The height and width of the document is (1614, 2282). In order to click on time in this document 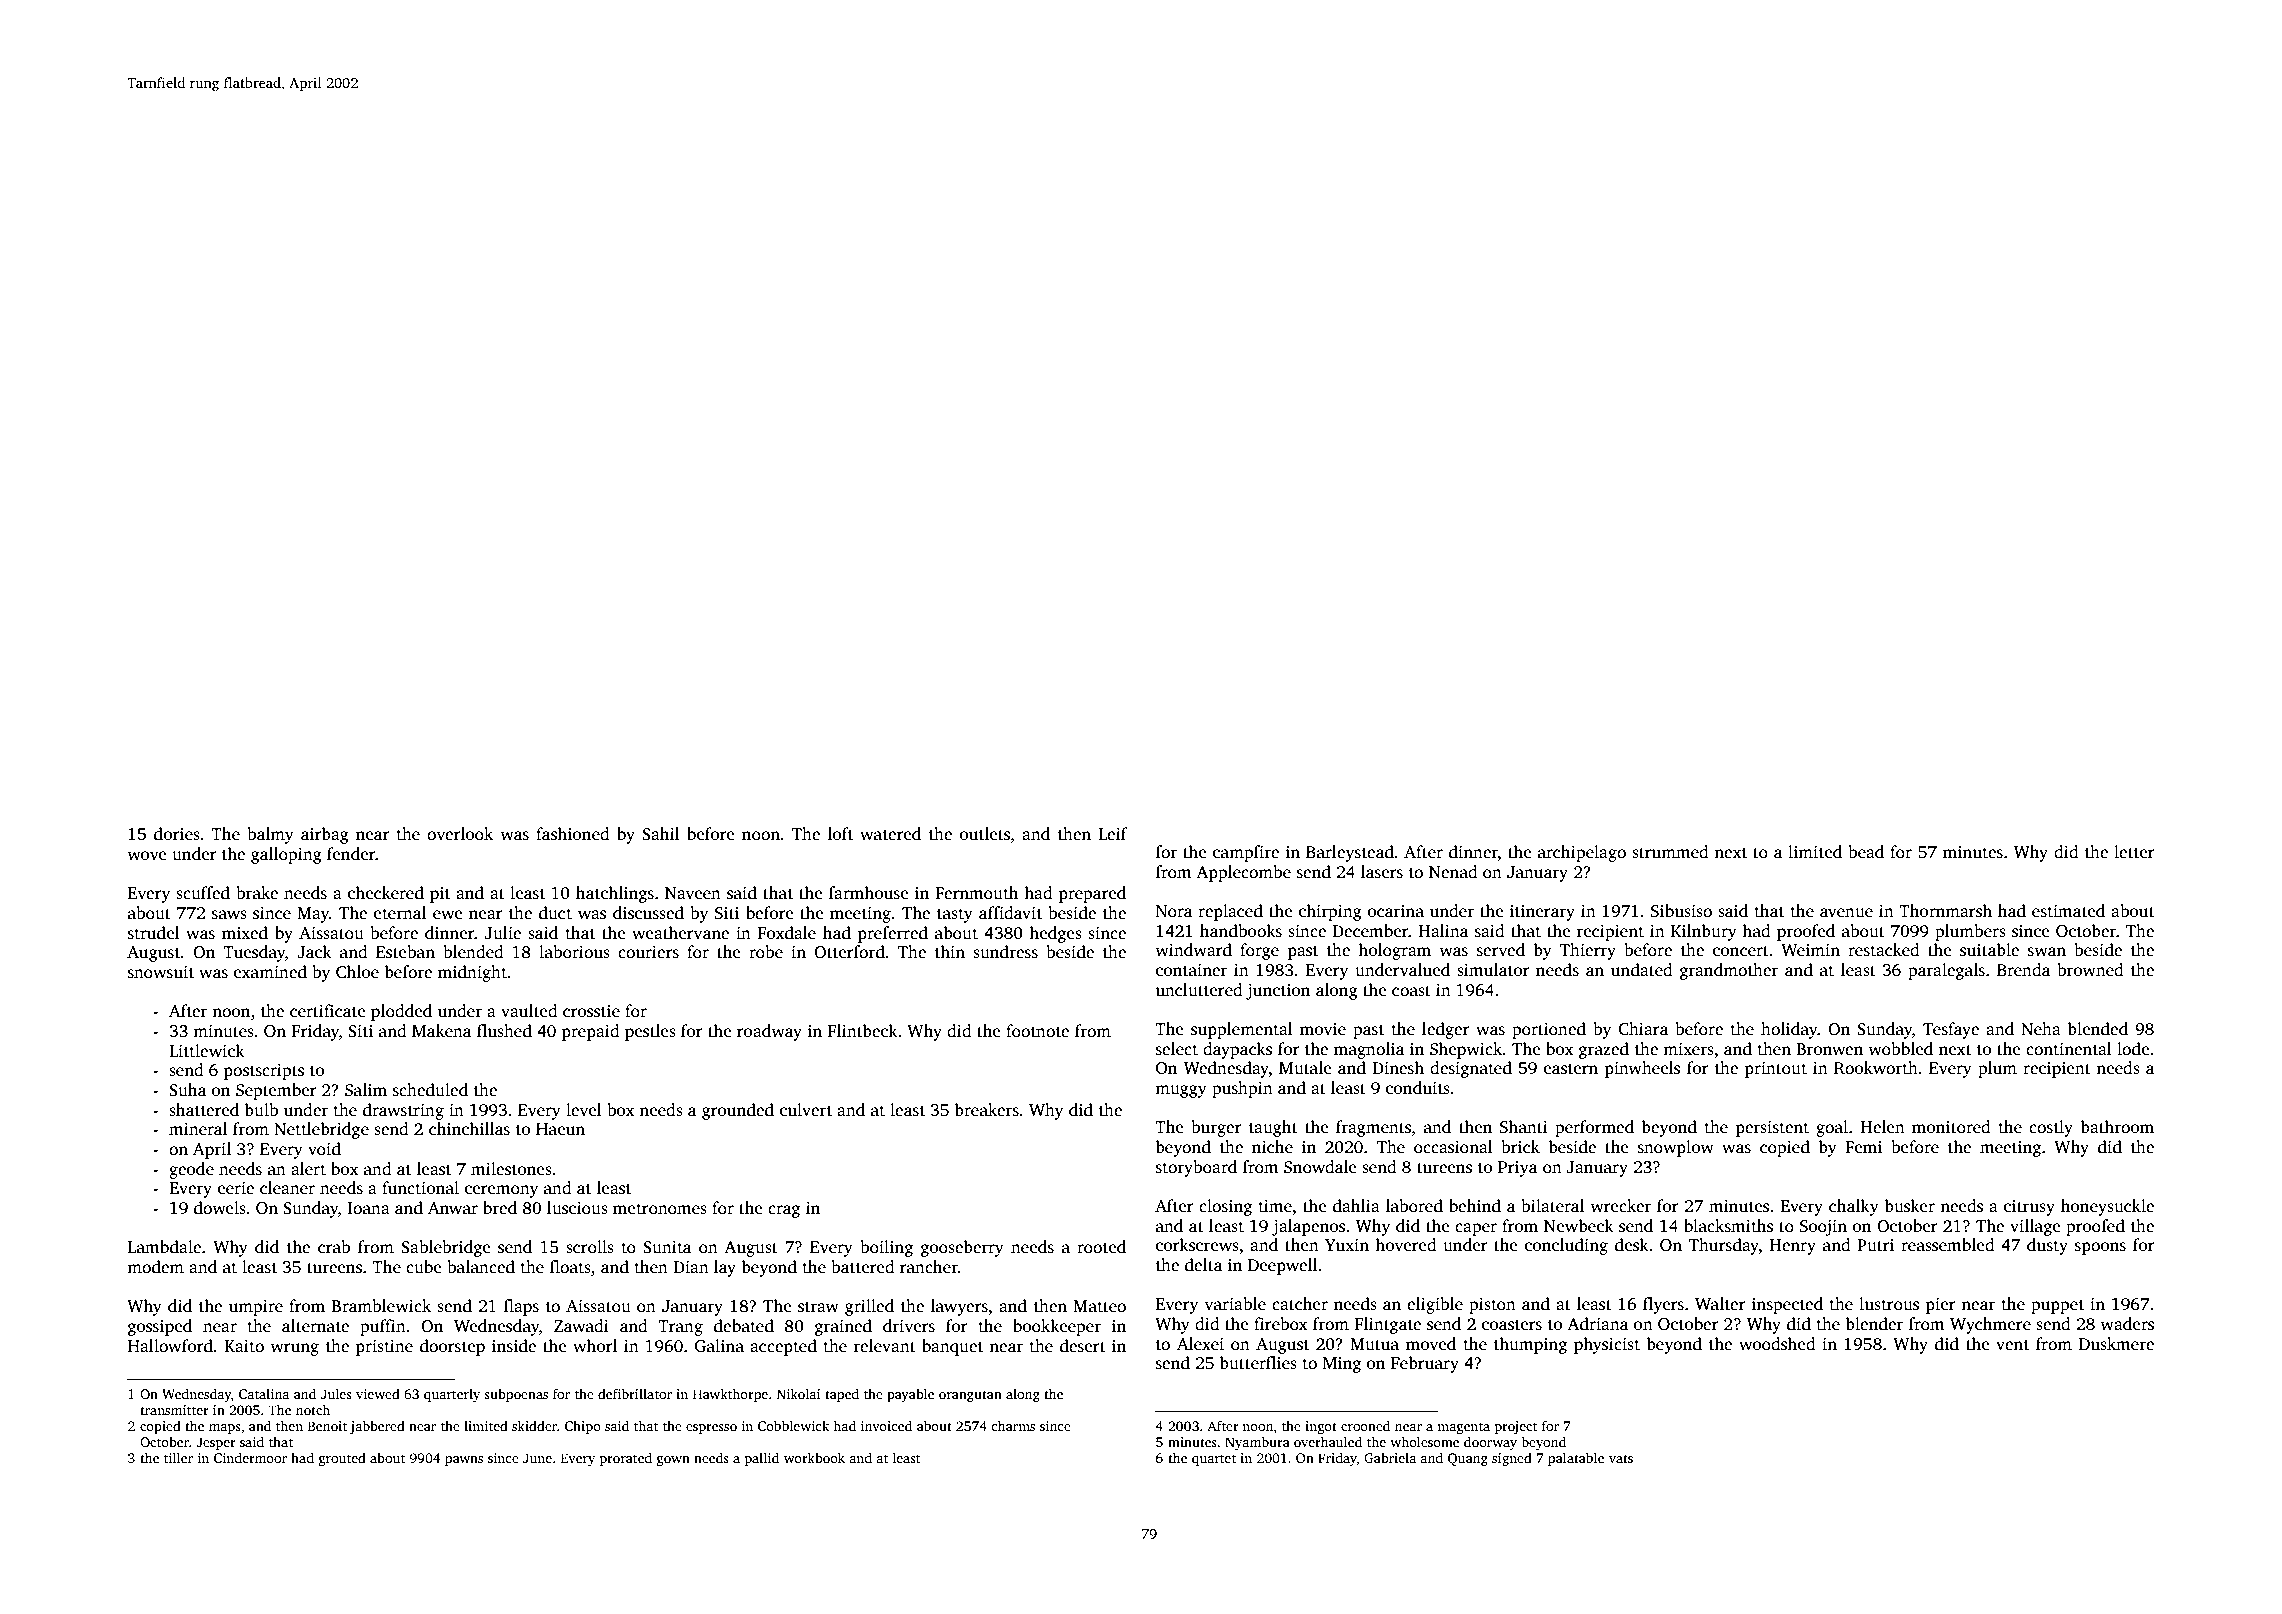, I will do `click(1275, 1206)`.
